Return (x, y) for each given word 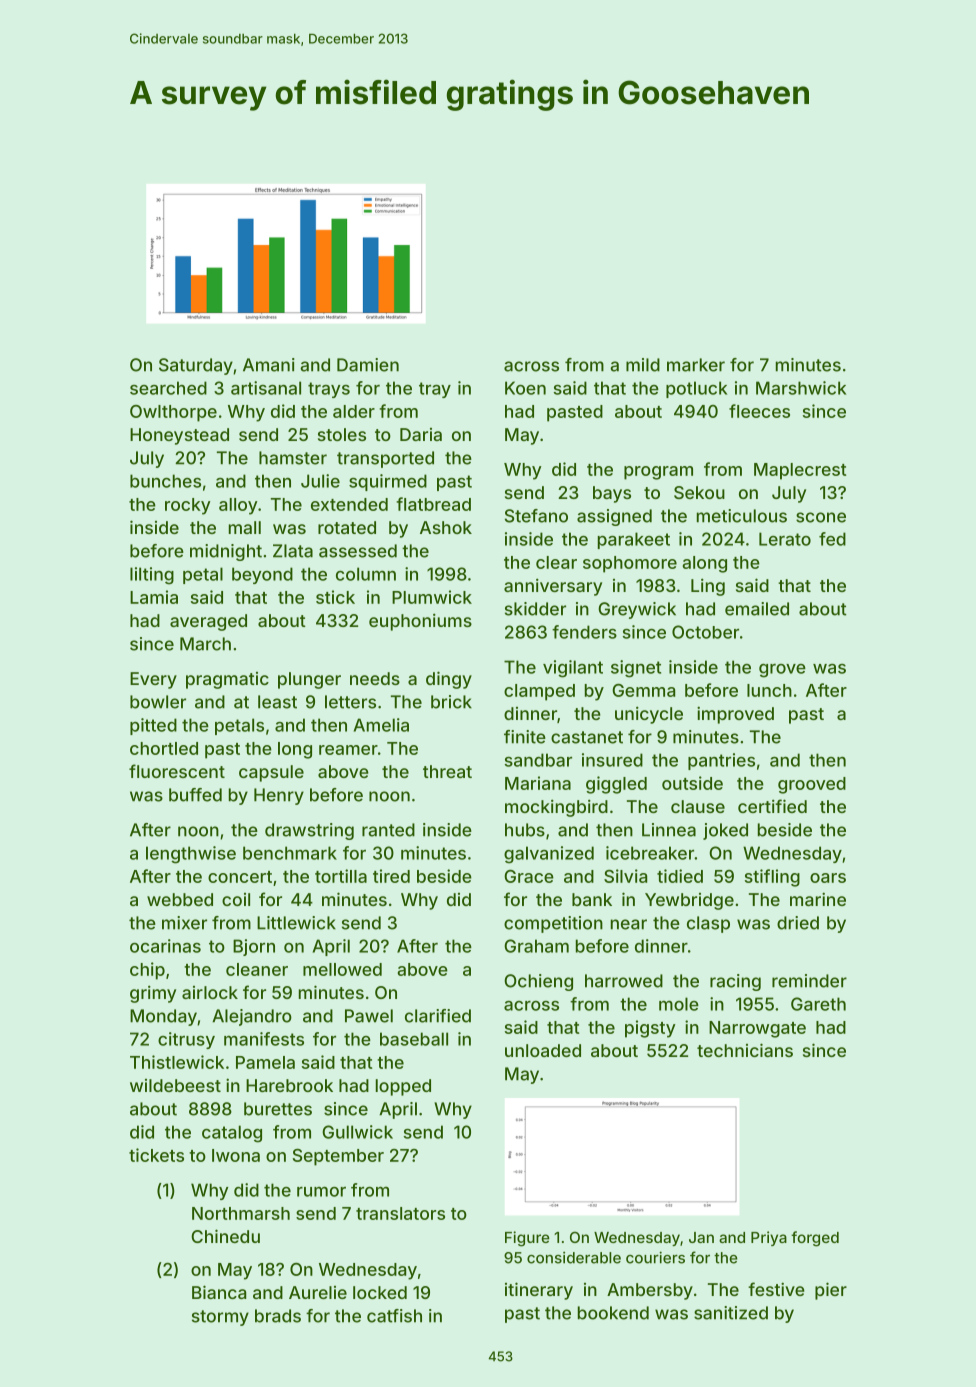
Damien (368, 365)
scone (821, 517)
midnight (226, 552)
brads (278, 1316)
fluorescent (177, 771)
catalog (232, 1134)
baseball (414, 1039)
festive (776, 1289)
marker (696, 365)
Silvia (625, 876)
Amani (269, 365)
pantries (721, 761)
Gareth (818, 1004)
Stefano (536, 516)
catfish (394, 1316)
